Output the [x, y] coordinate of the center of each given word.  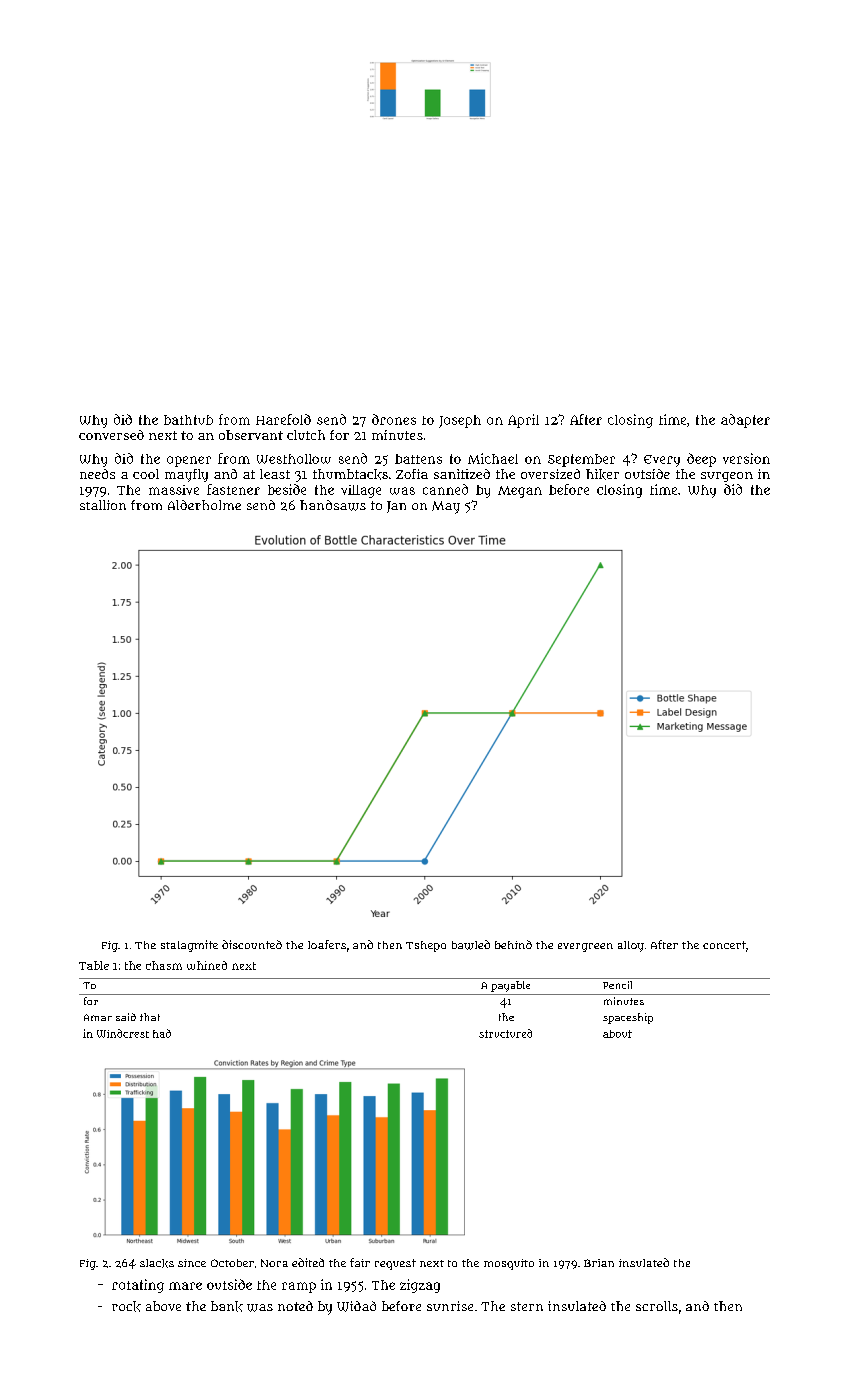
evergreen [585, 947]
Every [662, 461]
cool [146, 474]
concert [724, 945]
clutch [306, 435]
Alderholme [204, 505]
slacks [157, 1263]
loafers [327, 944]
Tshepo [426, 946]
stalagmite [189, 946]
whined [207, 965]
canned [445, 489]
